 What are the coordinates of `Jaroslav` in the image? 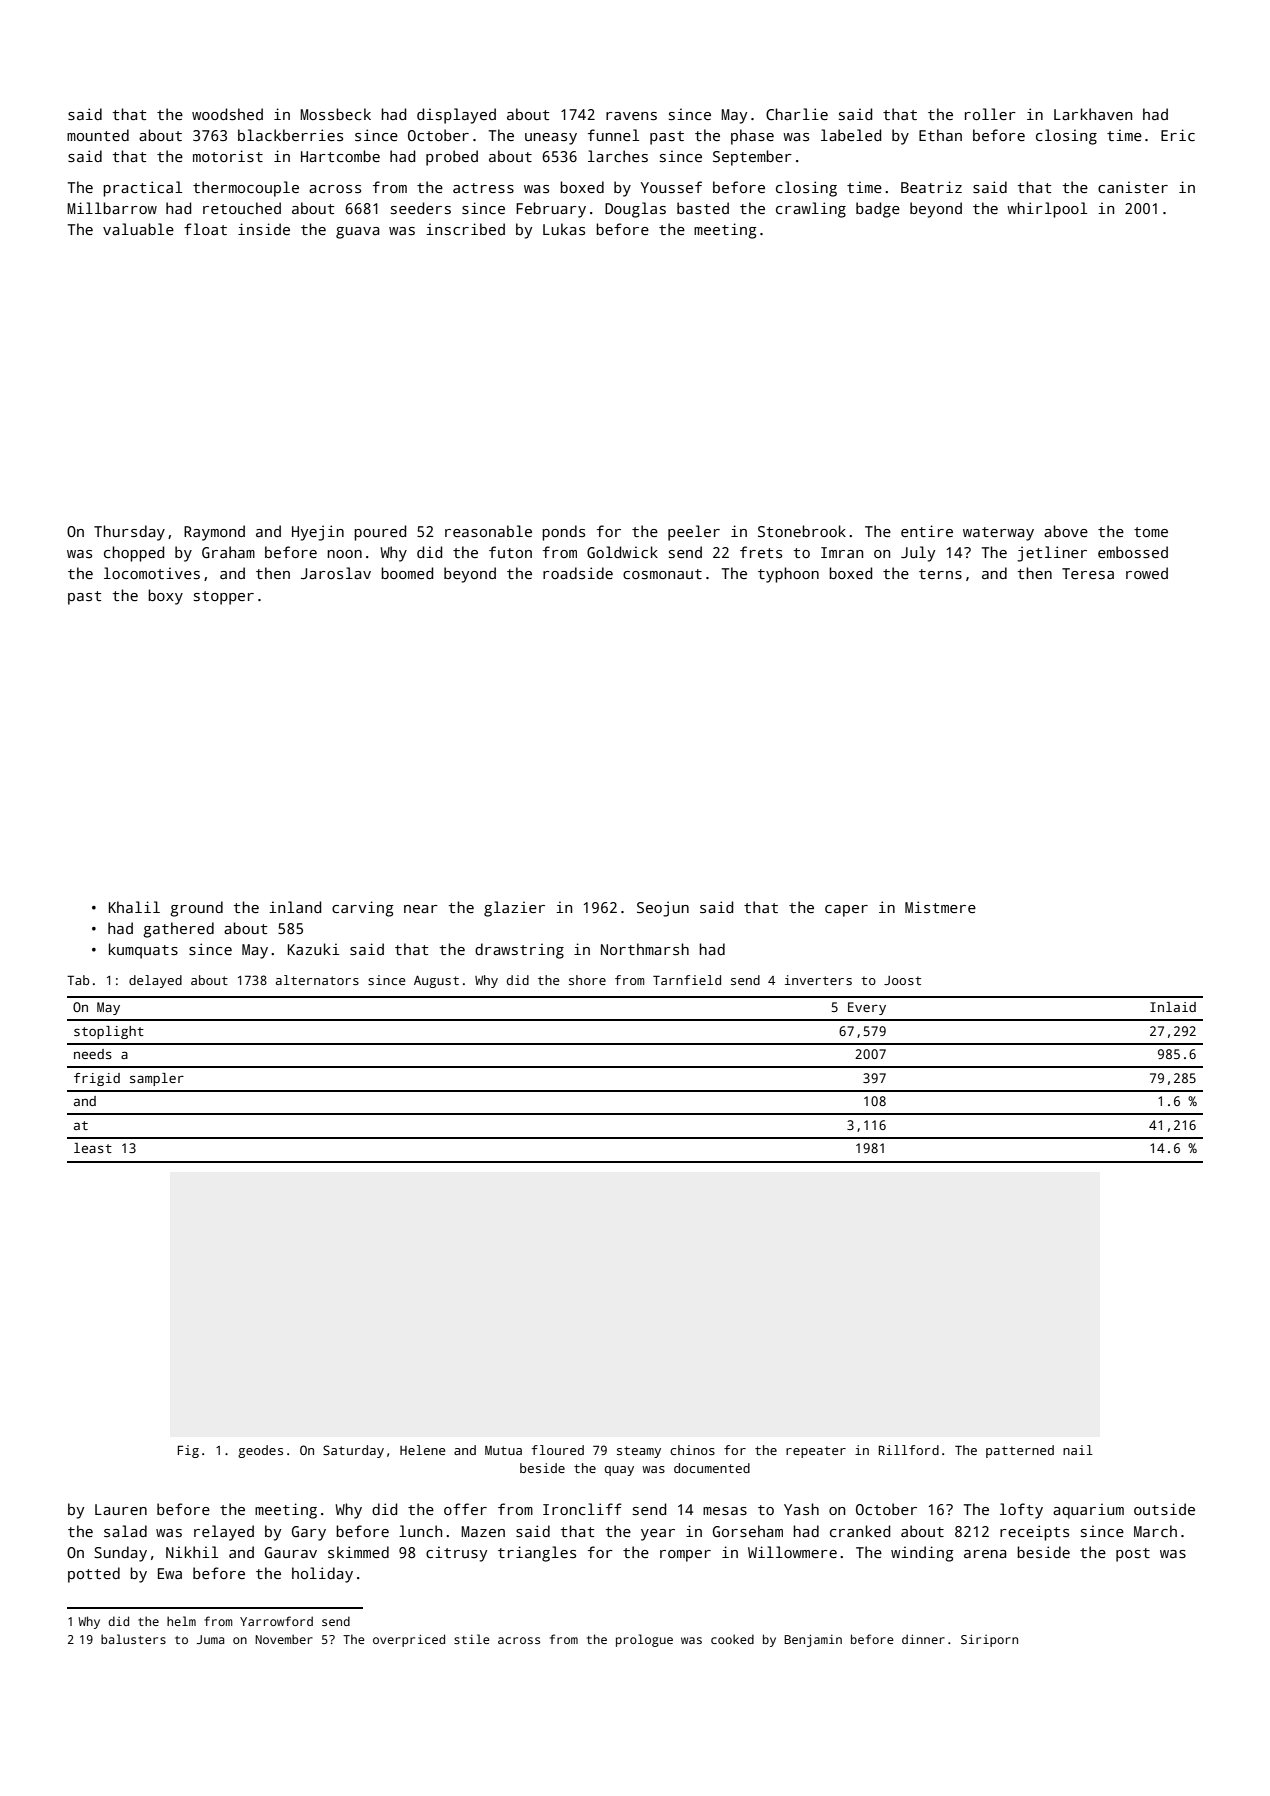 It's located at (336, 573).
